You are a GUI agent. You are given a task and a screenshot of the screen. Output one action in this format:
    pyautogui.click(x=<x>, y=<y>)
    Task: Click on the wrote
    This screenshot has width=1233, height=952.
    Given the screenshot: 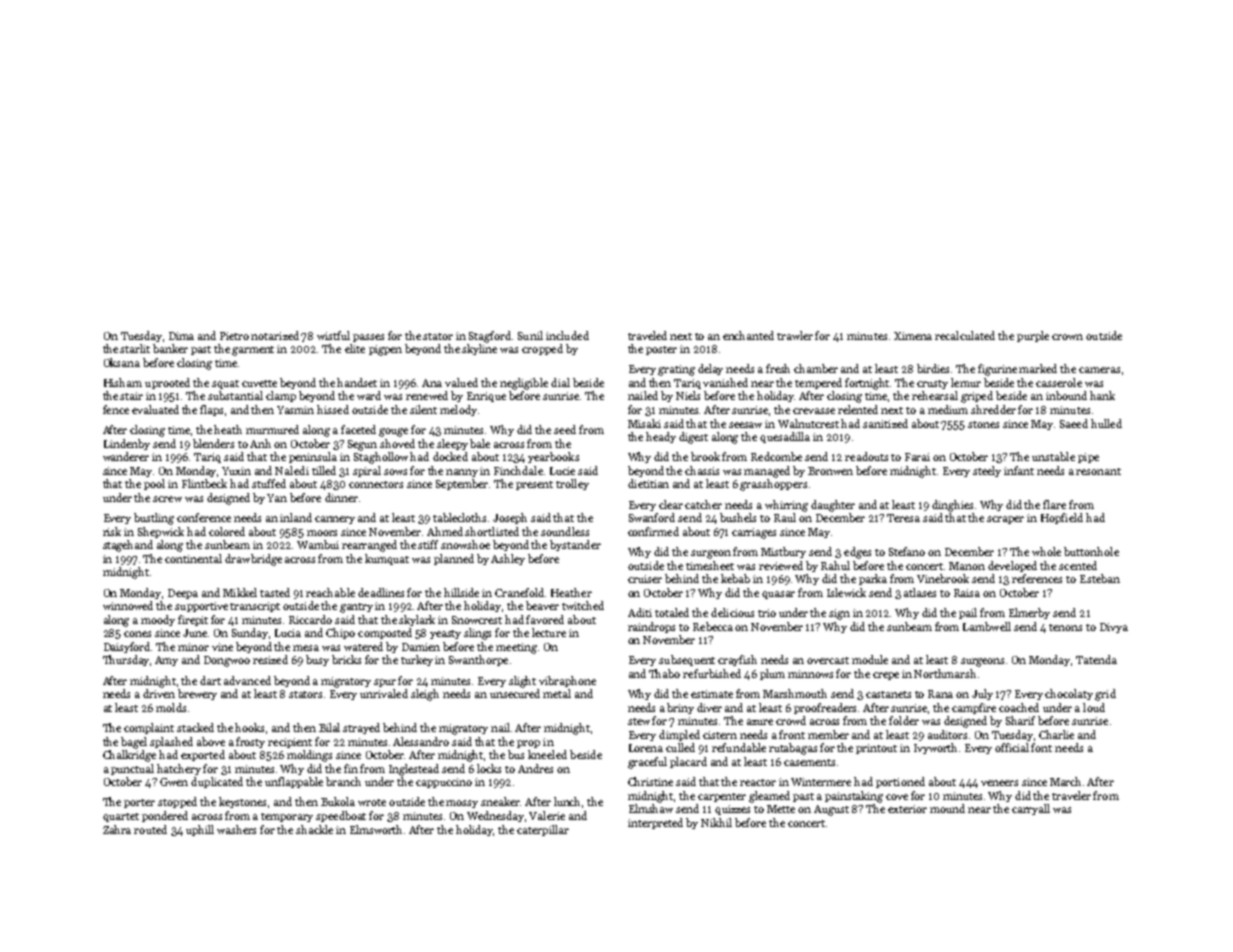 What is the action you would take?
    pyautogui.click(x=372, y=802)
